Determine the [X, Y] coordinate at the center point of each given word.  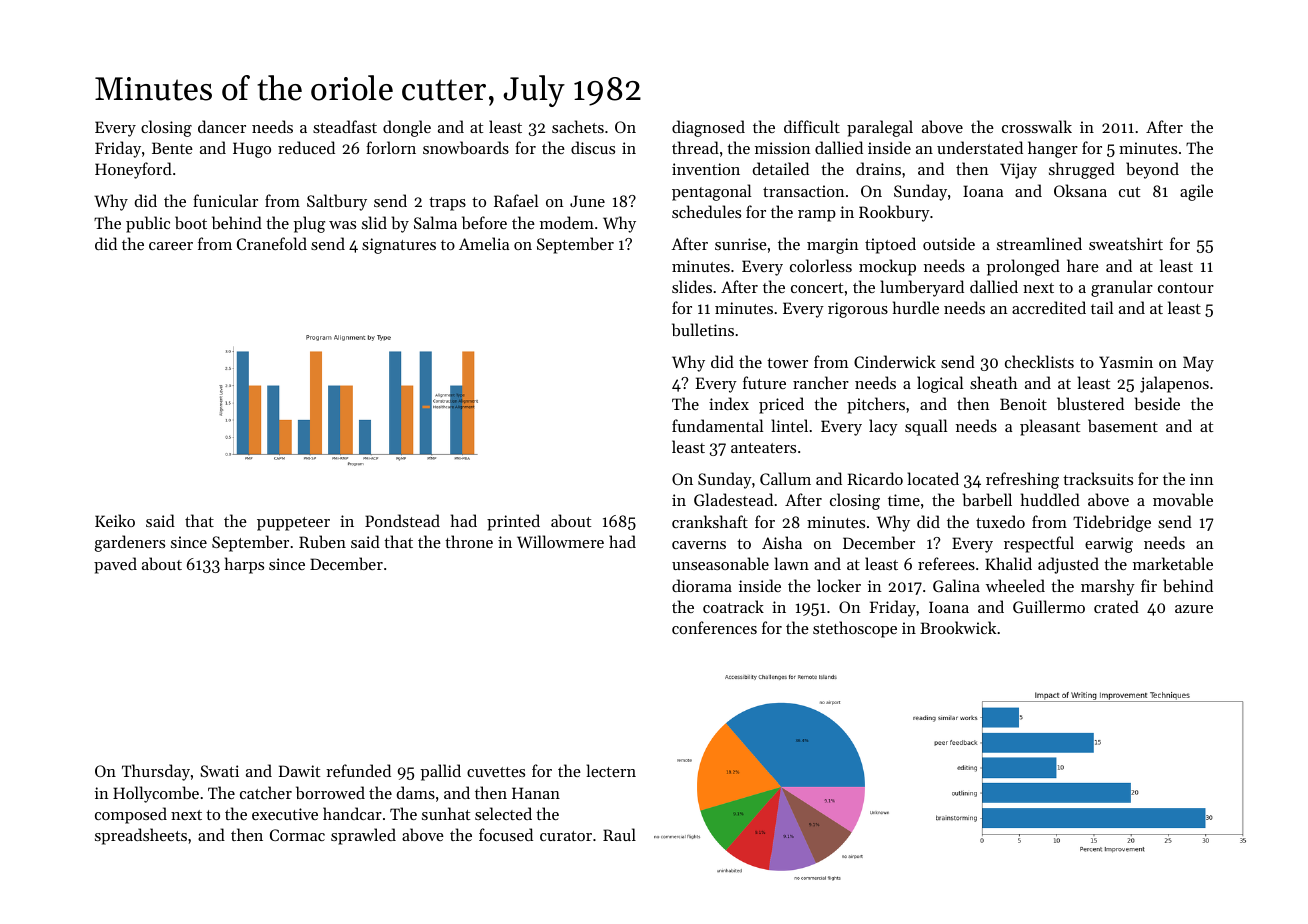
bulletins [703, 329]
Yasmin [1126, 362]
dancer [222, 126]
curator [566, 836]
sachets [578, 126]
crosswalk [1037, 126]
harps [244, 565]
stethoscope [855, 629]
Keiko [115, 520]
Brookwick [958, 627]
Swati [219, 771]
